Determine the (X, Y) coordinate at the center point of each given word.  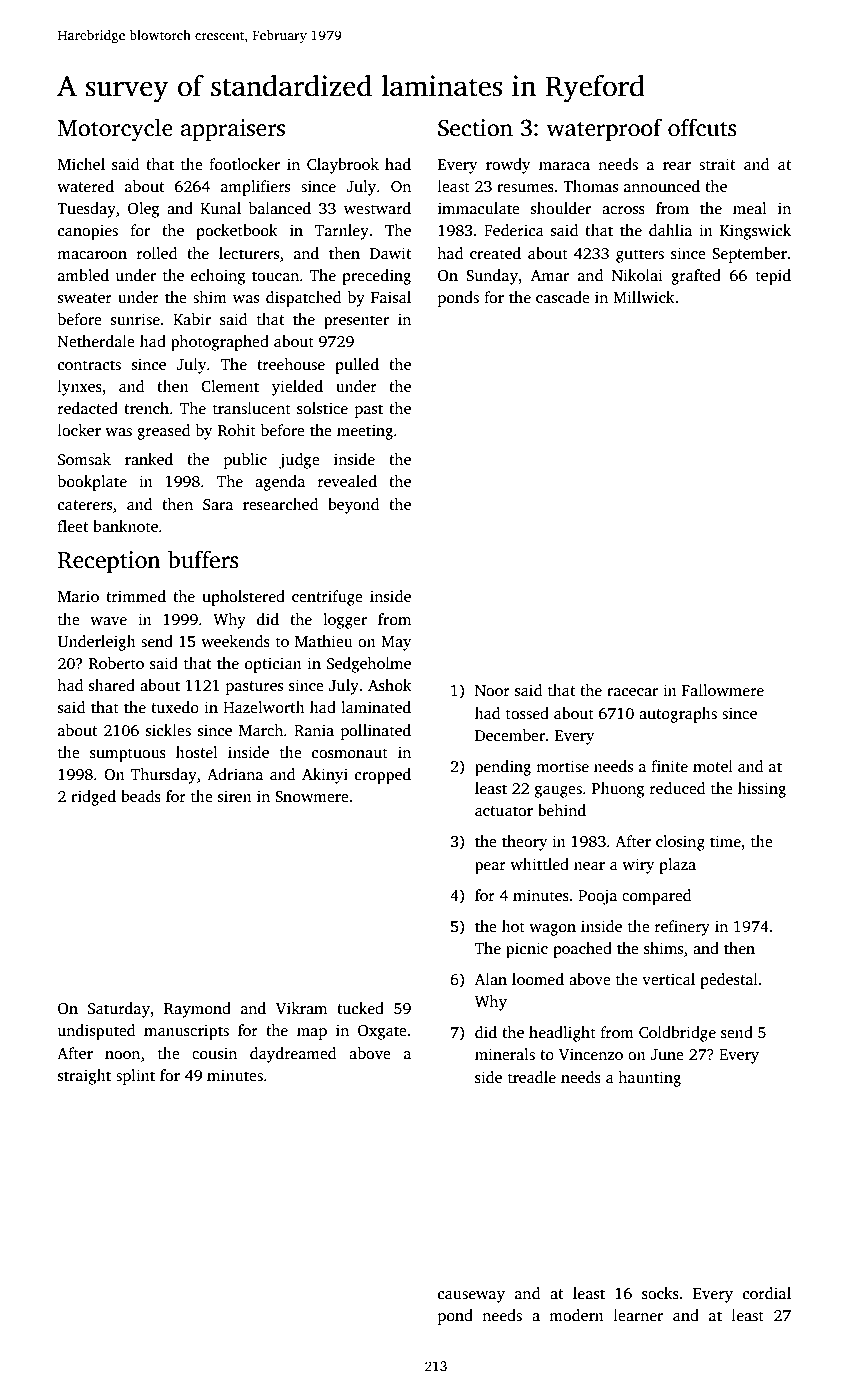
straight (84, 1077)
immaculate (479, 208)
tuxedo (175, 707)
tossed (527, 713)
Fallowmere (722, 690)
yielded (297, 388)
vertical (668, 979)
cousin (214, 1053)
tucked (360, 1008)
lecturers (249, 253)
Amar (550, 275)
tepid (773, 277)
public (245, 461)
